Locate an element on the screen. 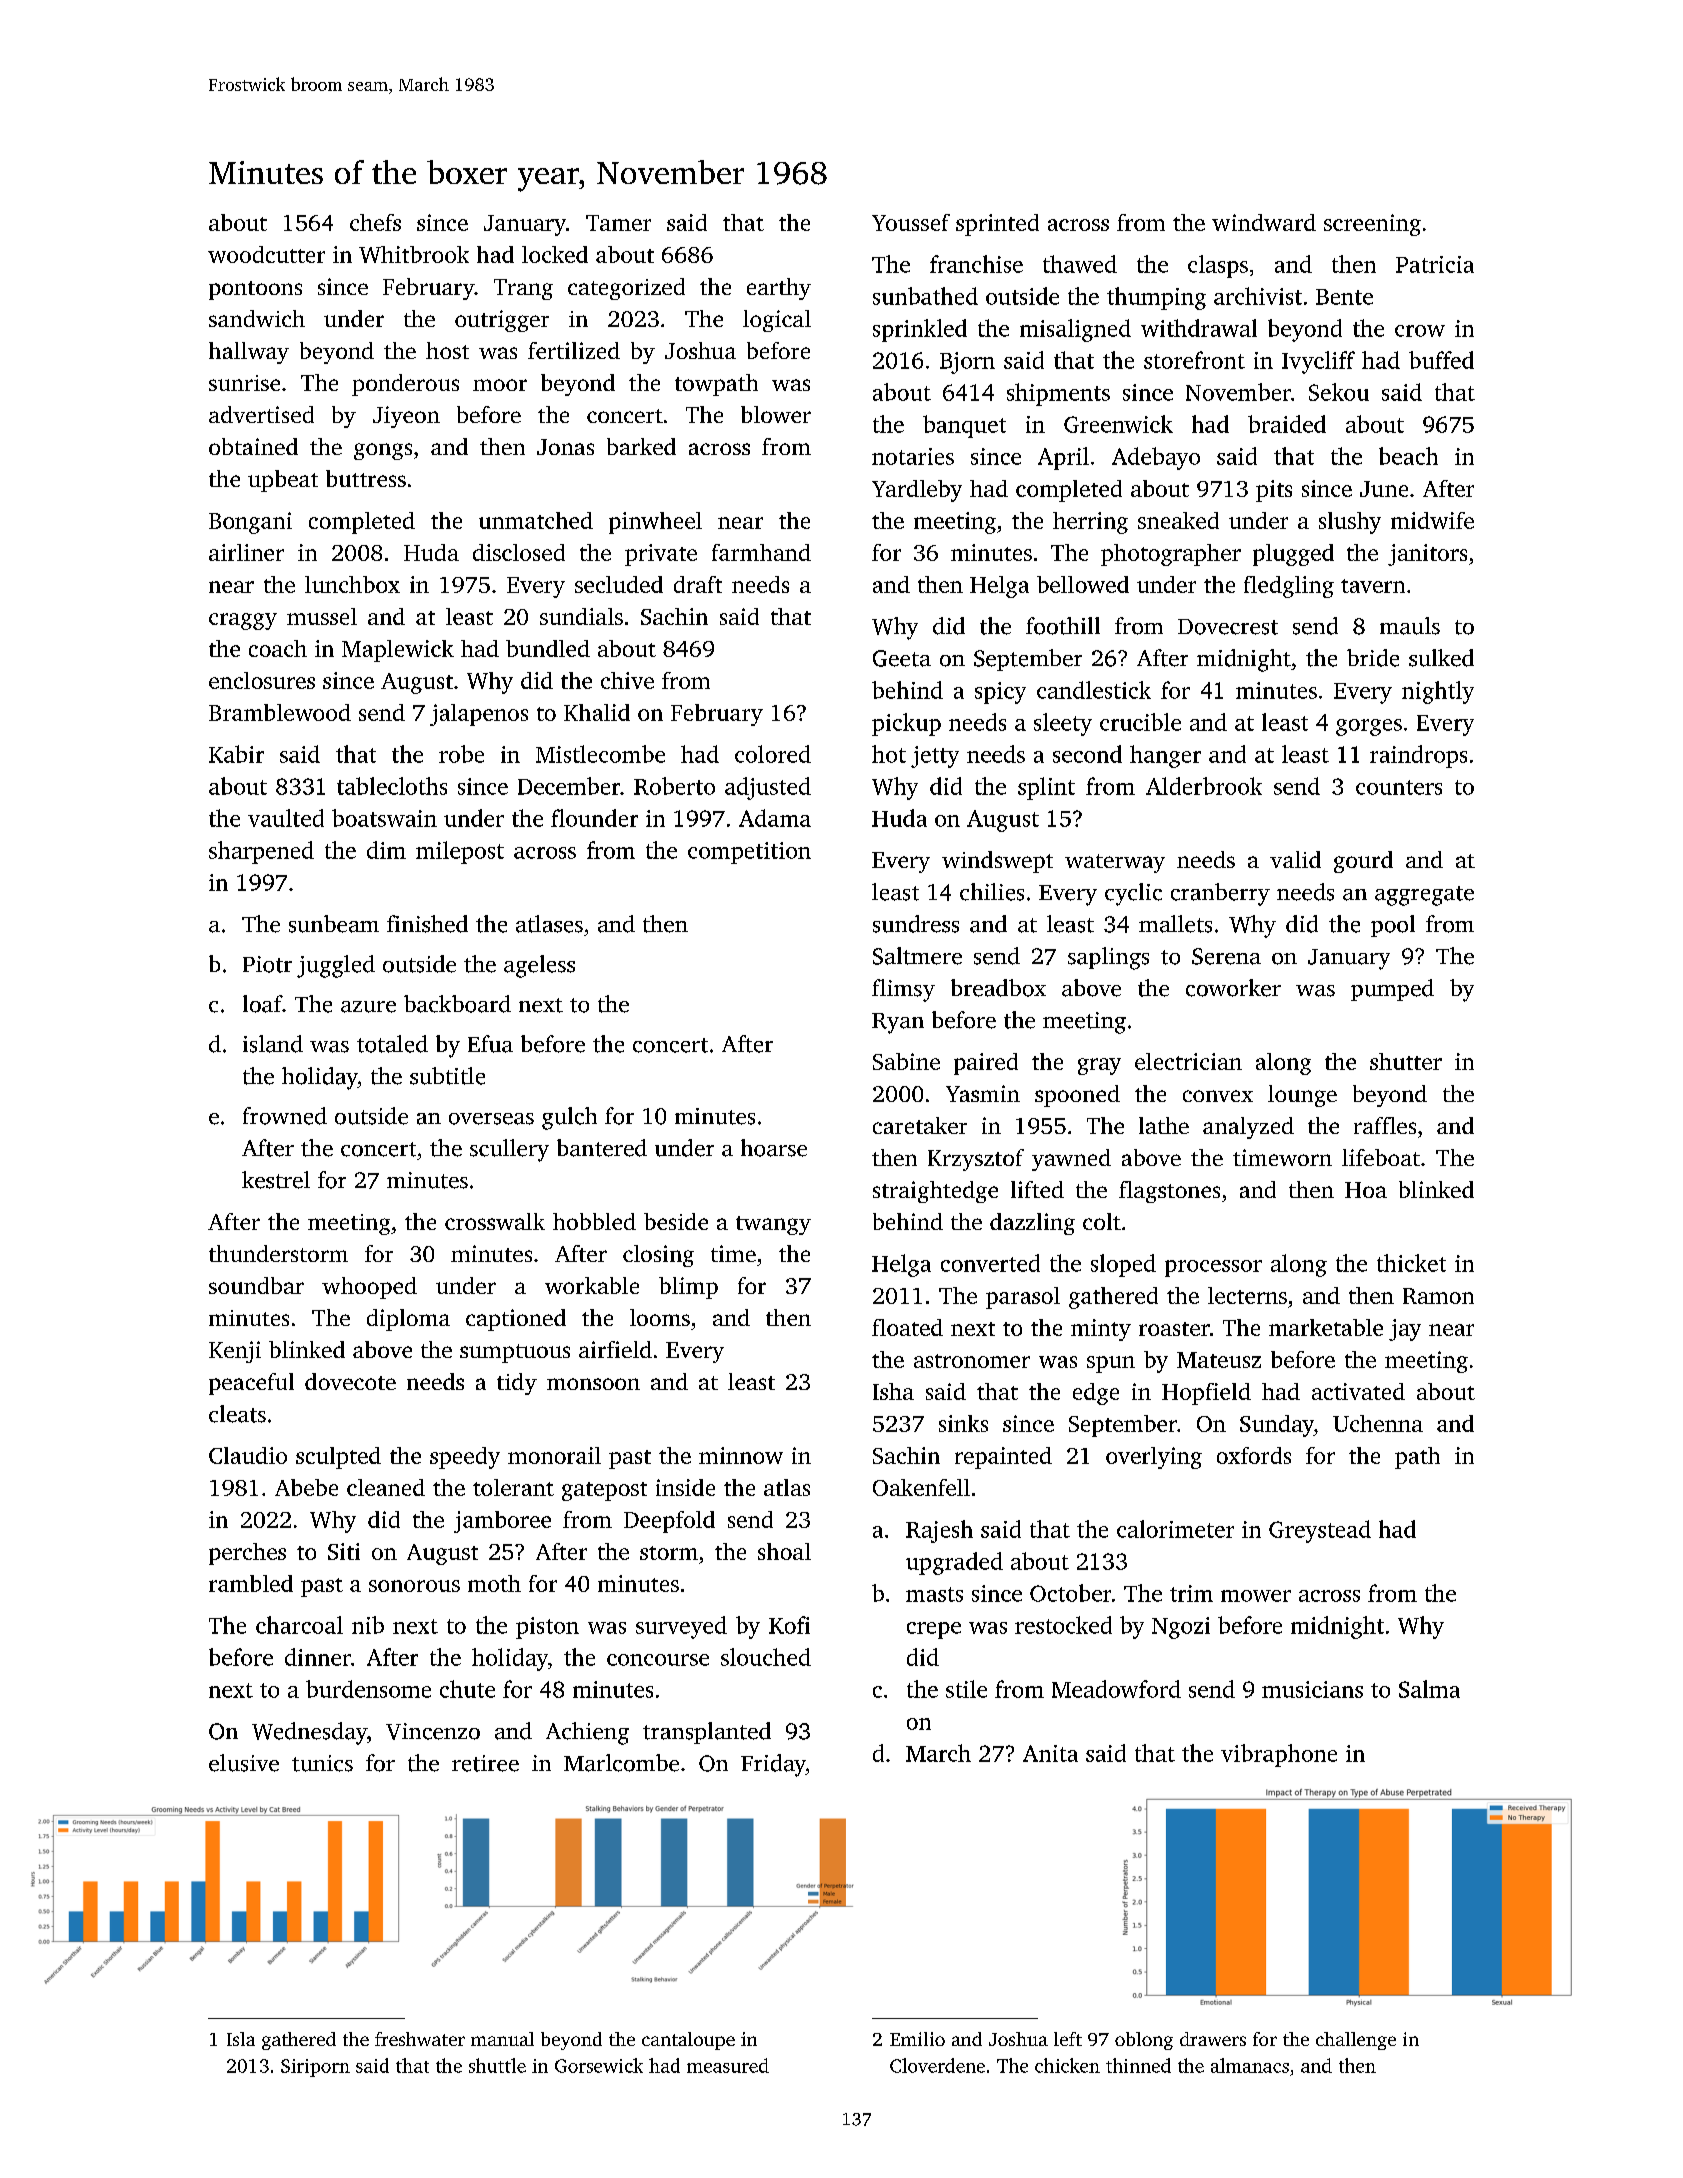  measured is located at coordinates (728, 2065).
